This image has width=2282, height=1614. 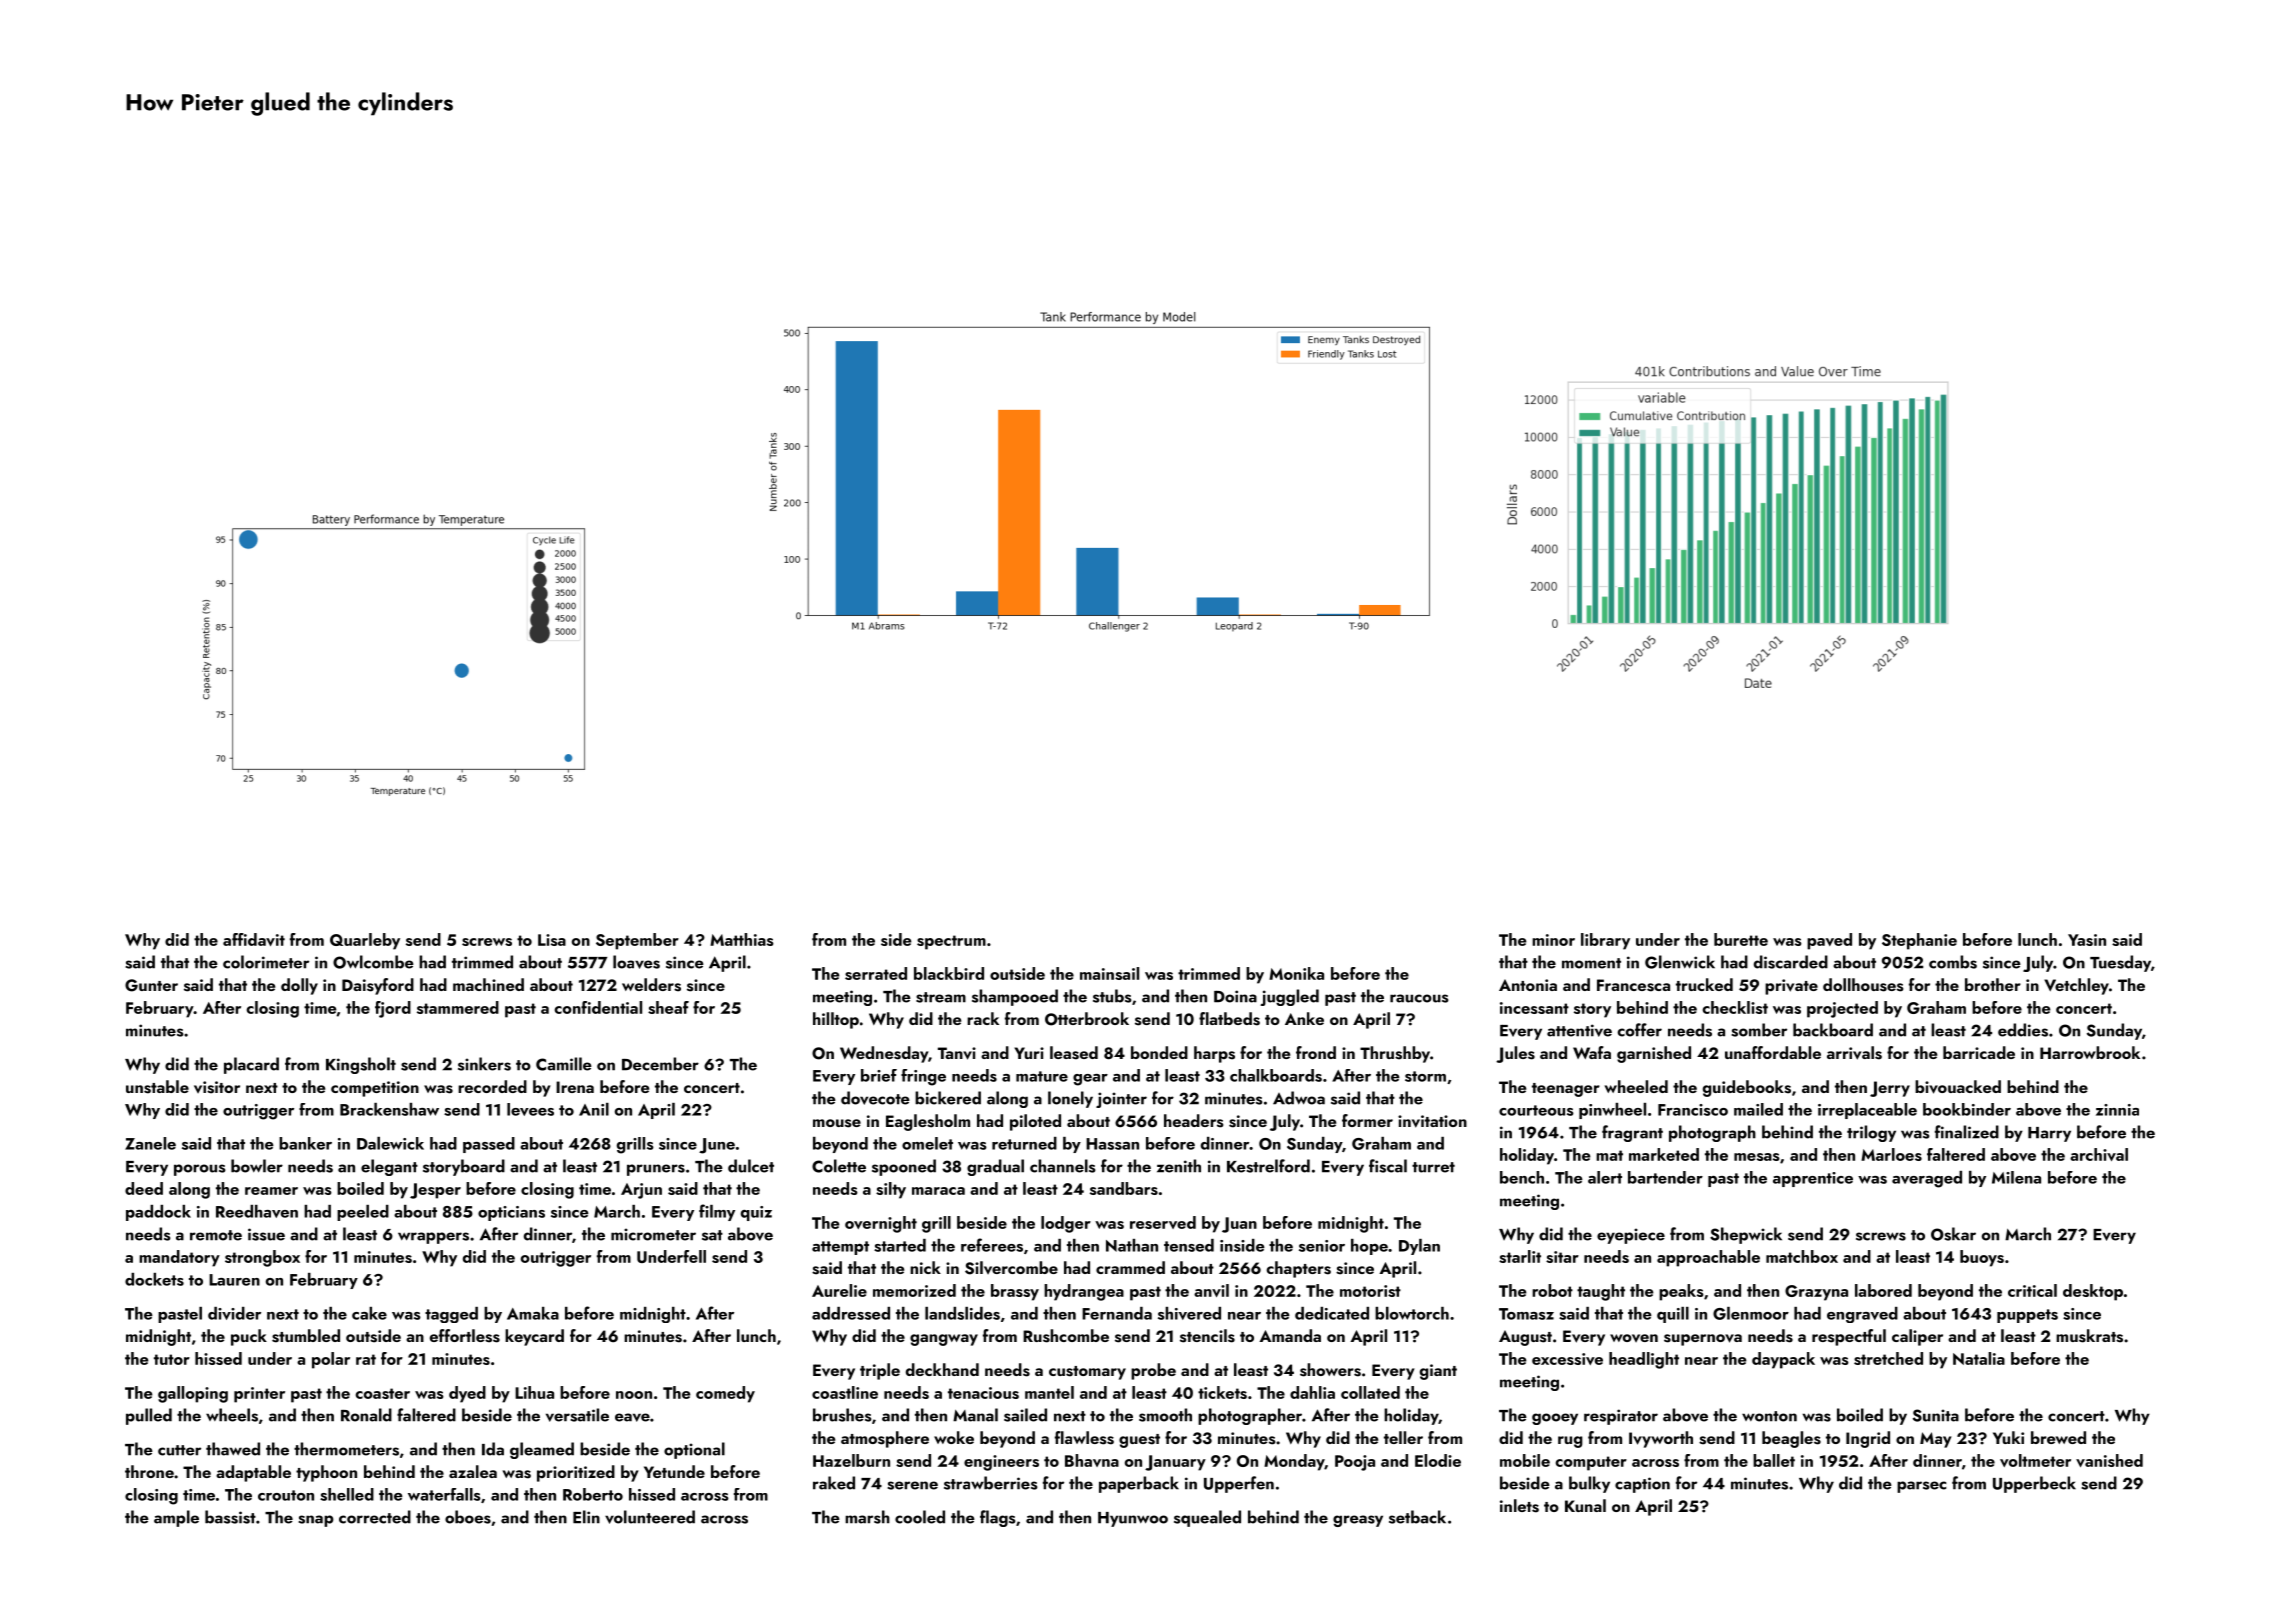 I want to click on strongbox, so click(x=262, y=1258).
